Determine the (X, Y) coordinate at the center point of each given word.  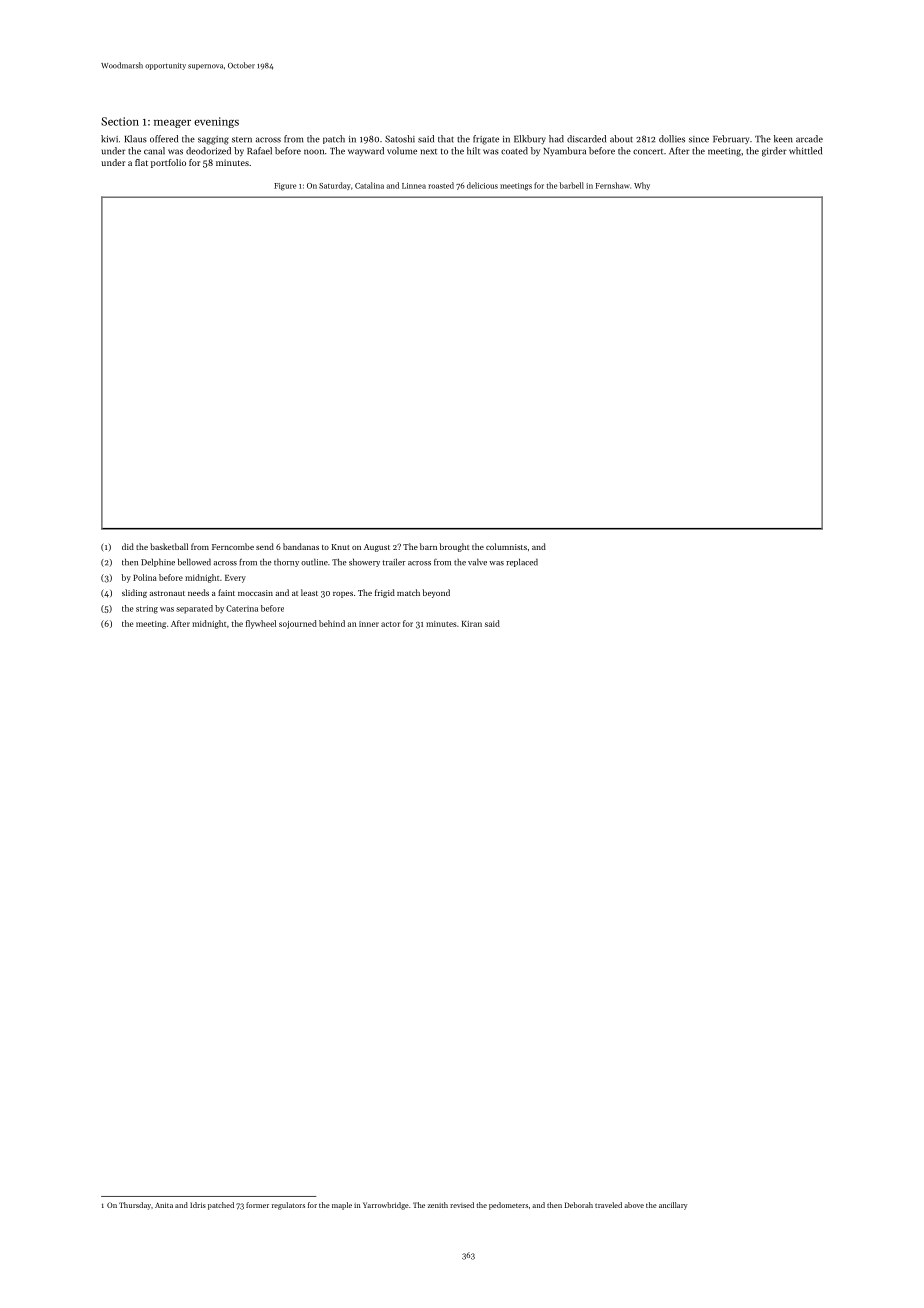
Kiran (472, 624)
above (634, 1205)
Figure (285, 187)
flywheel (261, 624)
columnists (506, 546)
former (257, 1205)
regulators (288, 1206)
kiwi (109, 139)
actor (390, 624)
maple (342, 1206)
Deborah (579, 1205)
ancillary (673, 1206)
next (429, 152)
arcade (809, 139)
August (377, 548)
